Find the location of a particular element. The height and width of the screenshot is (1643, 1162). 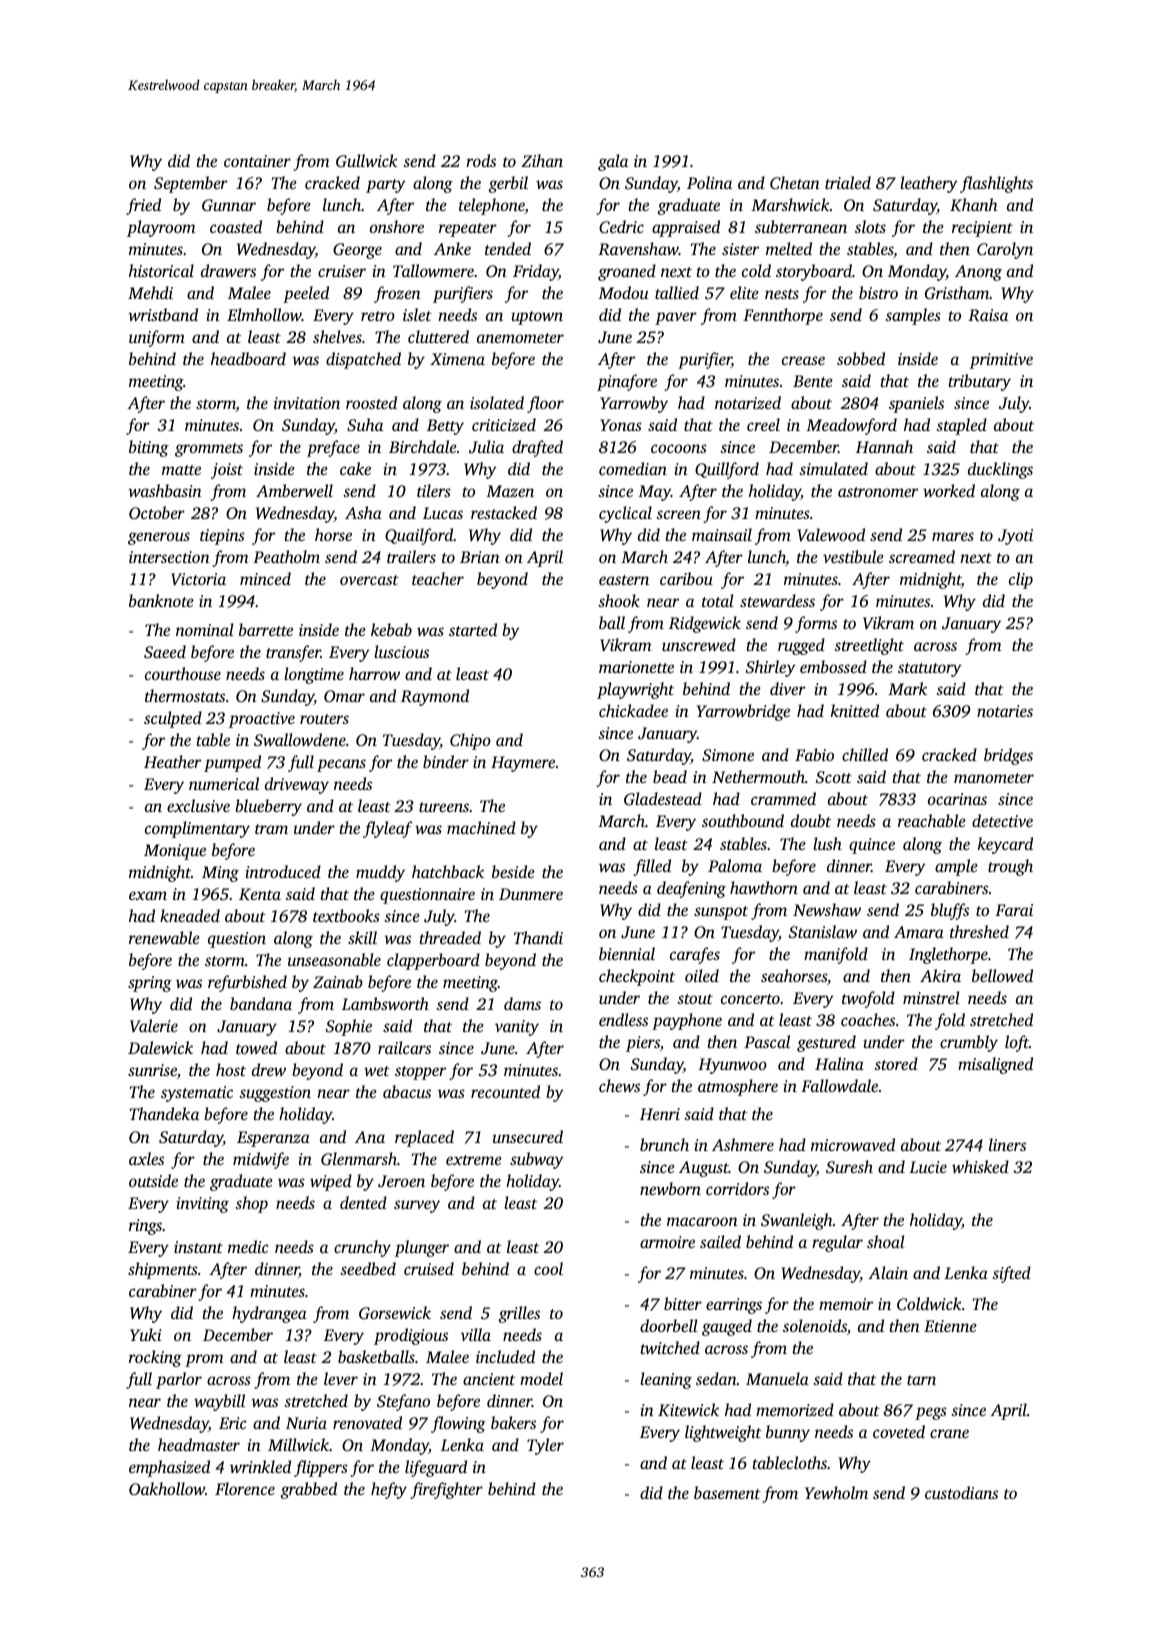

bridges is located at coordinates (1008, 756).
